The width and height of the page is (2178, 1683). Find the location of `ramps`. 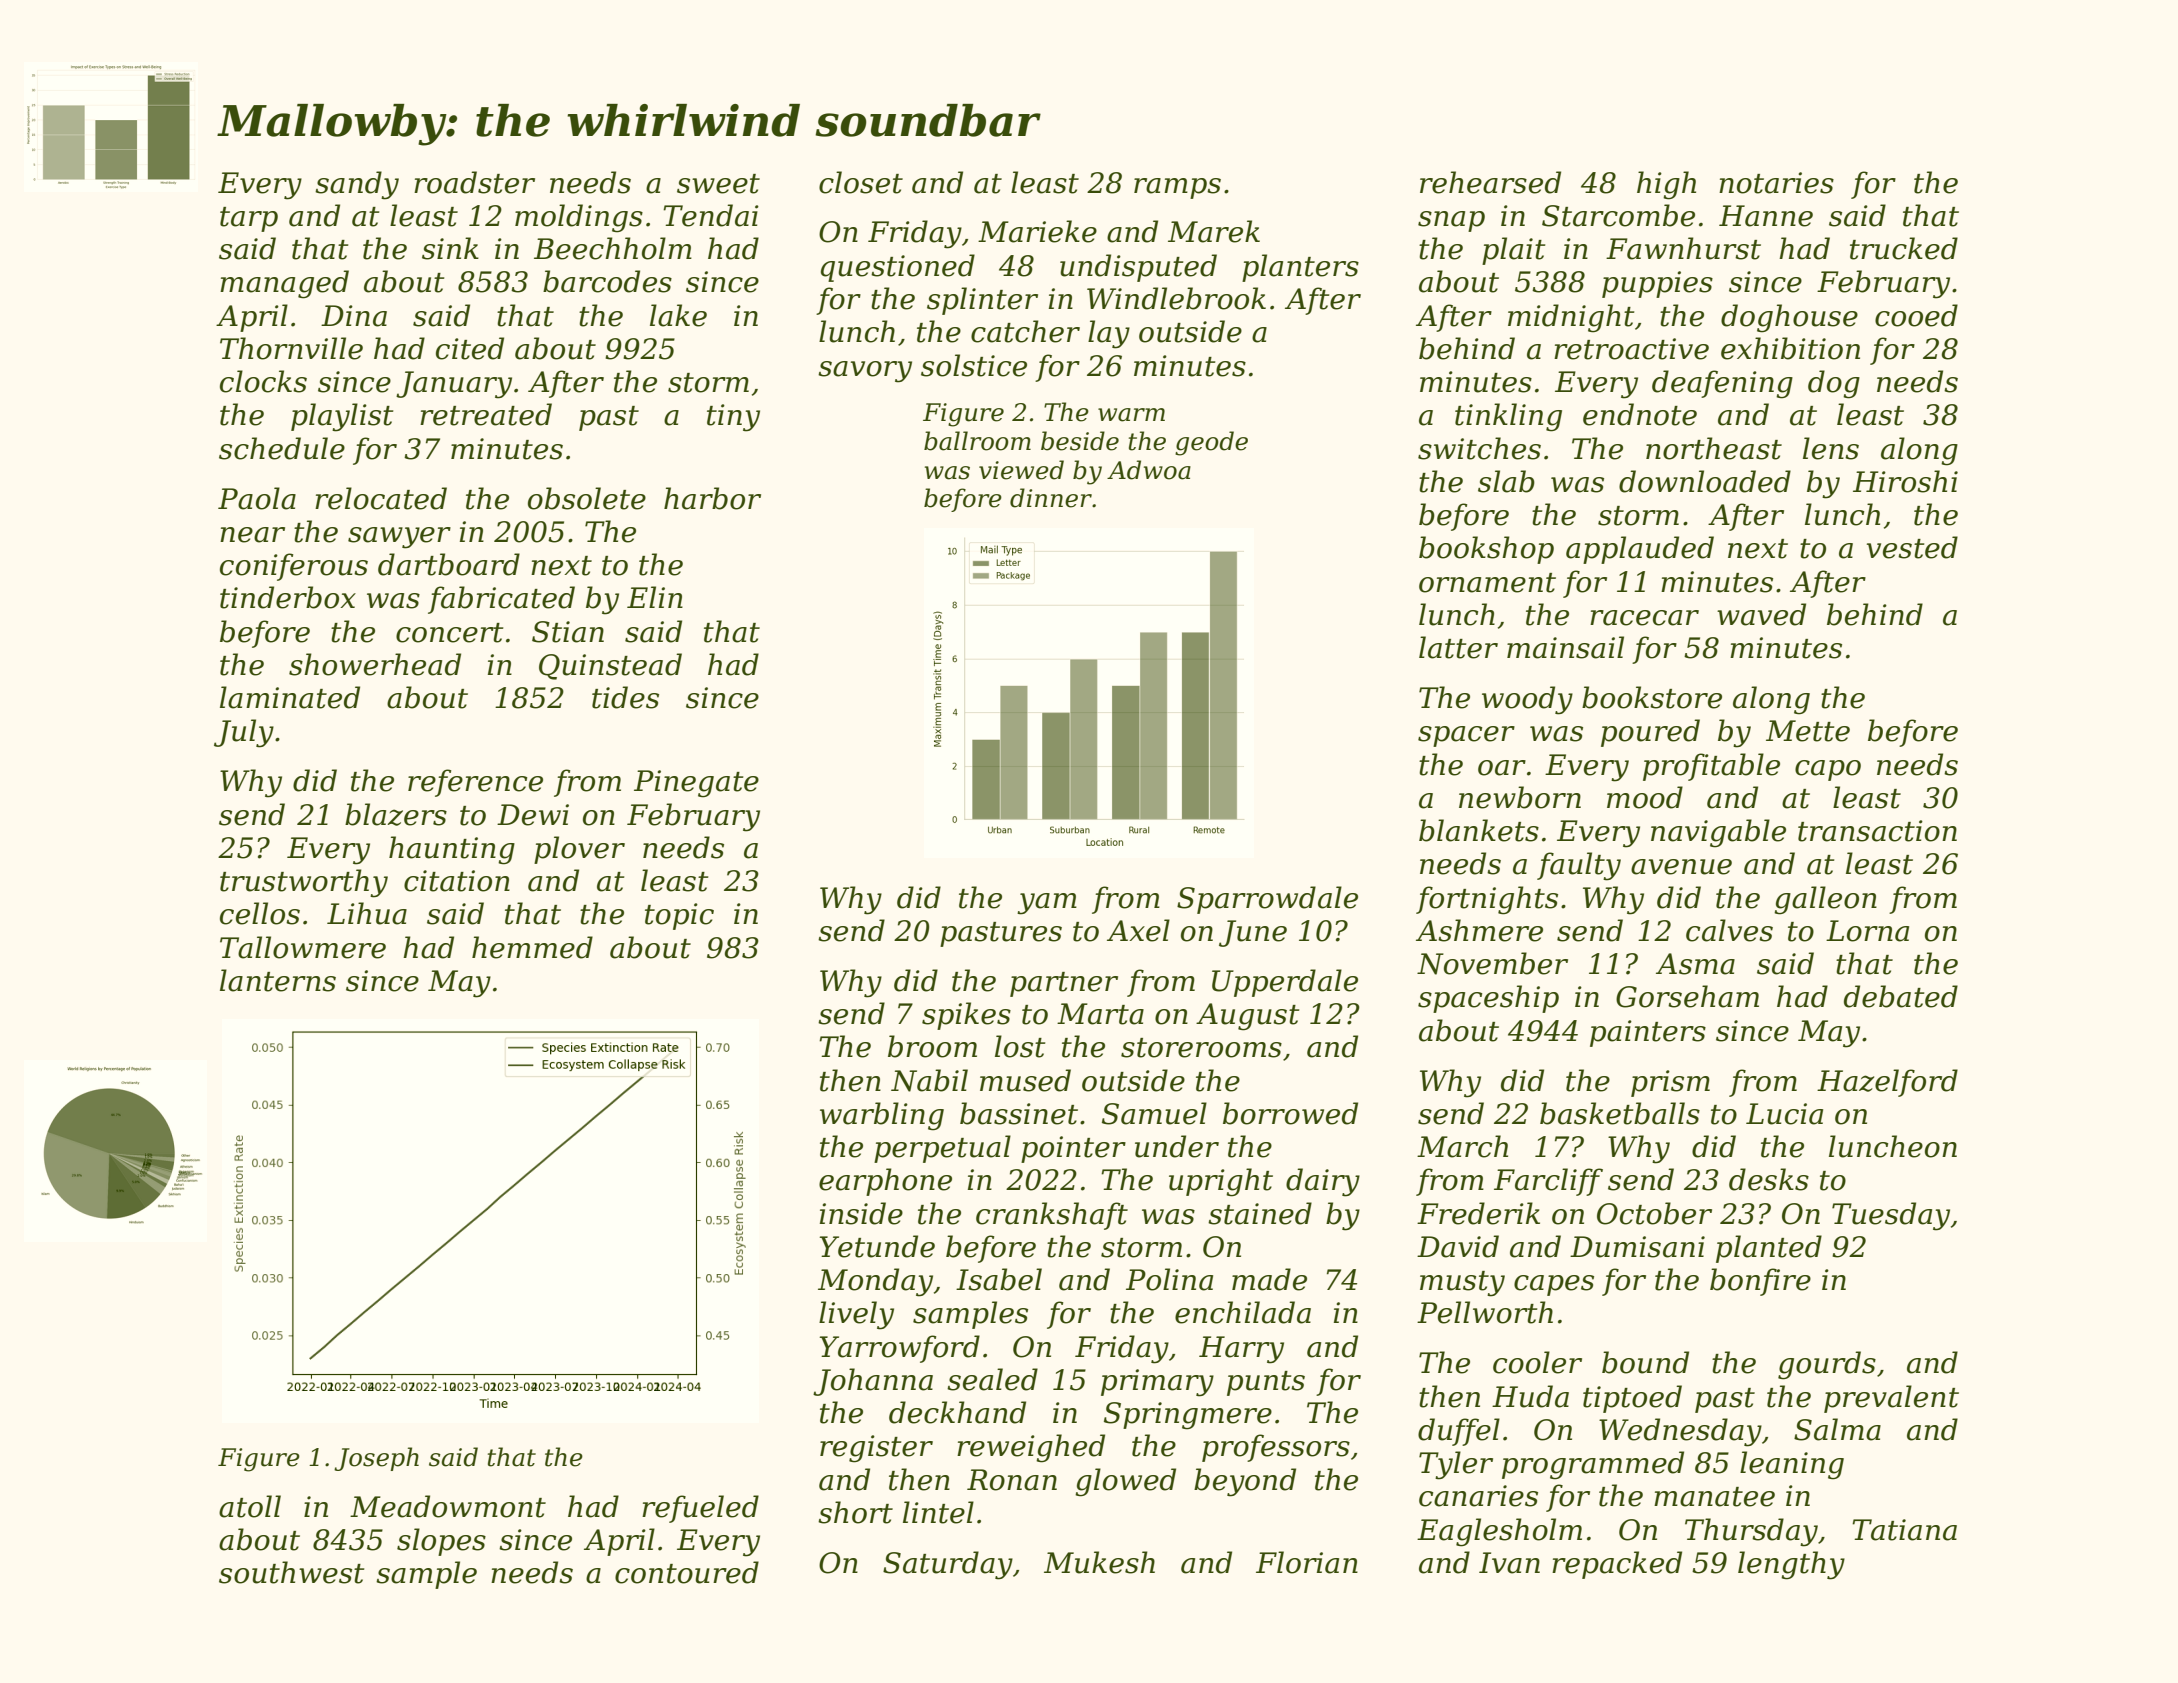

ramps is located at coordinates (1177, 188).
